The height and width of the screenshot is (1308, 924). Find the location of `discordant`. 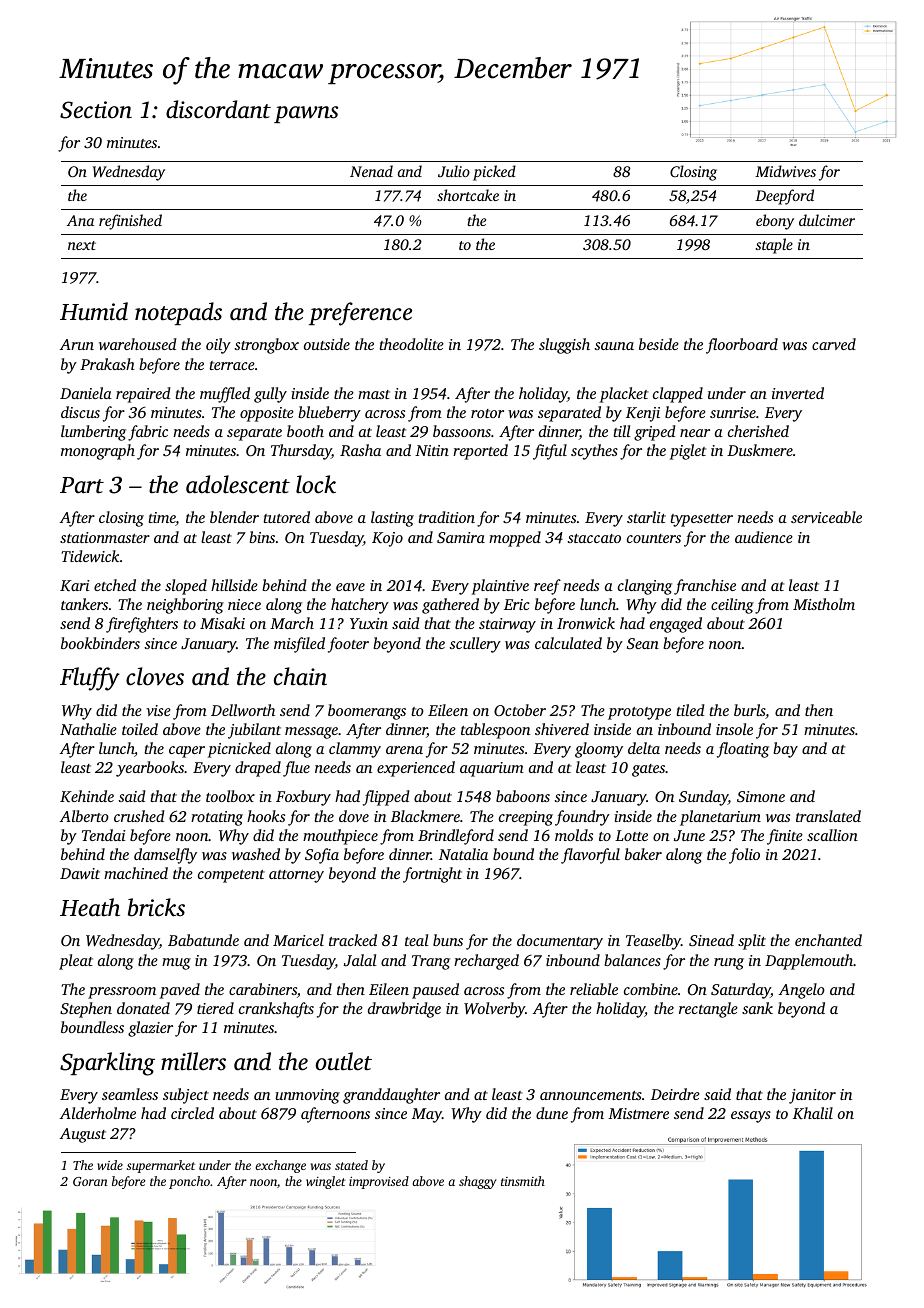

discordant is located at coordinates (218, 109).
